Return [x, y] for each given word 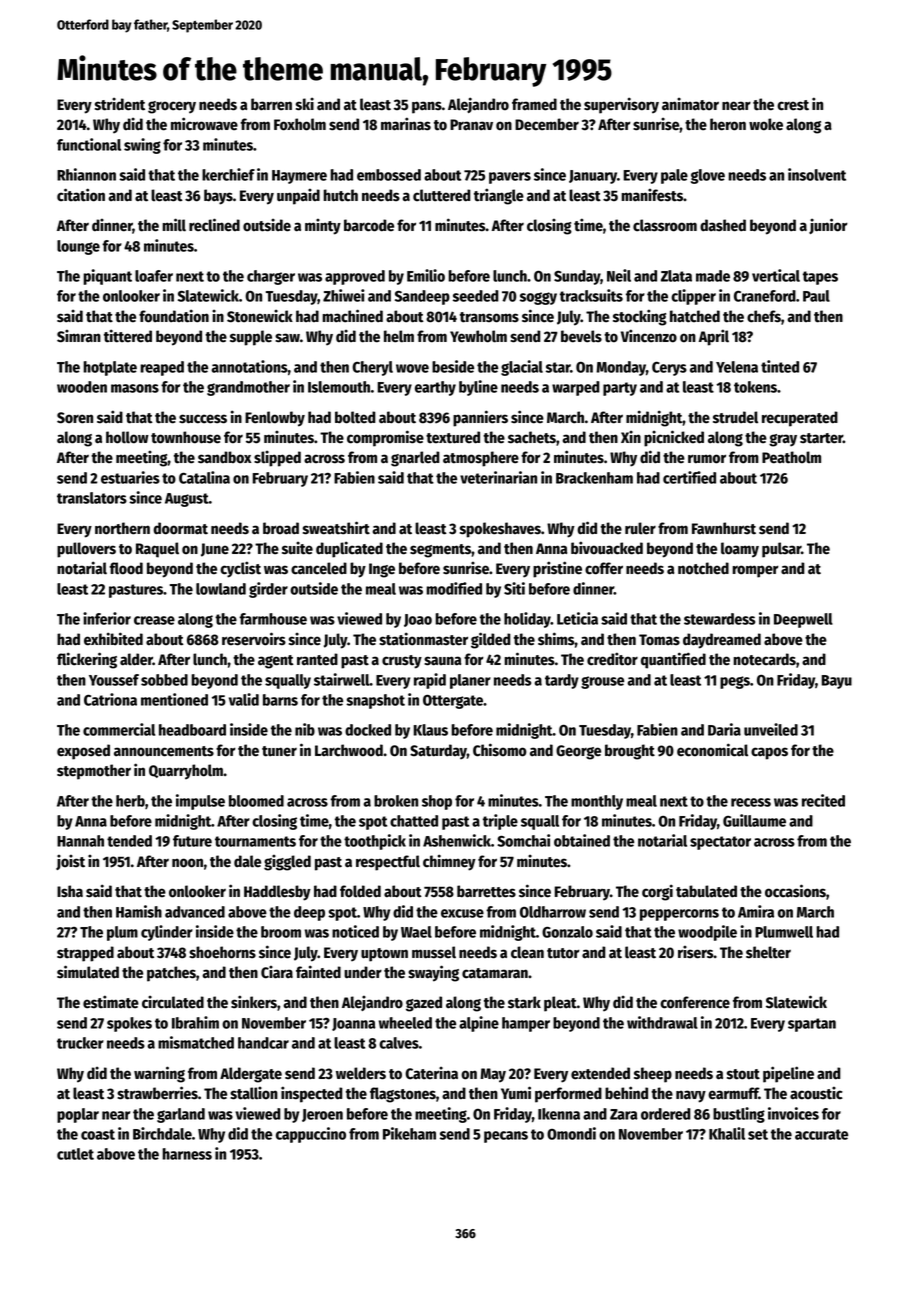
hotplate [110, 368]
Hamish [139, 911]
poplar [78, 1115]
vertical [776, 275]
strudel [735, 417]
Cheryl [372, 368]
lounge [78, 247]
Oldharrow [553, 912]
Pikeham [409, 1133]
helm [399, 336]
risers [695, 952]
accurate [821, 1134]
